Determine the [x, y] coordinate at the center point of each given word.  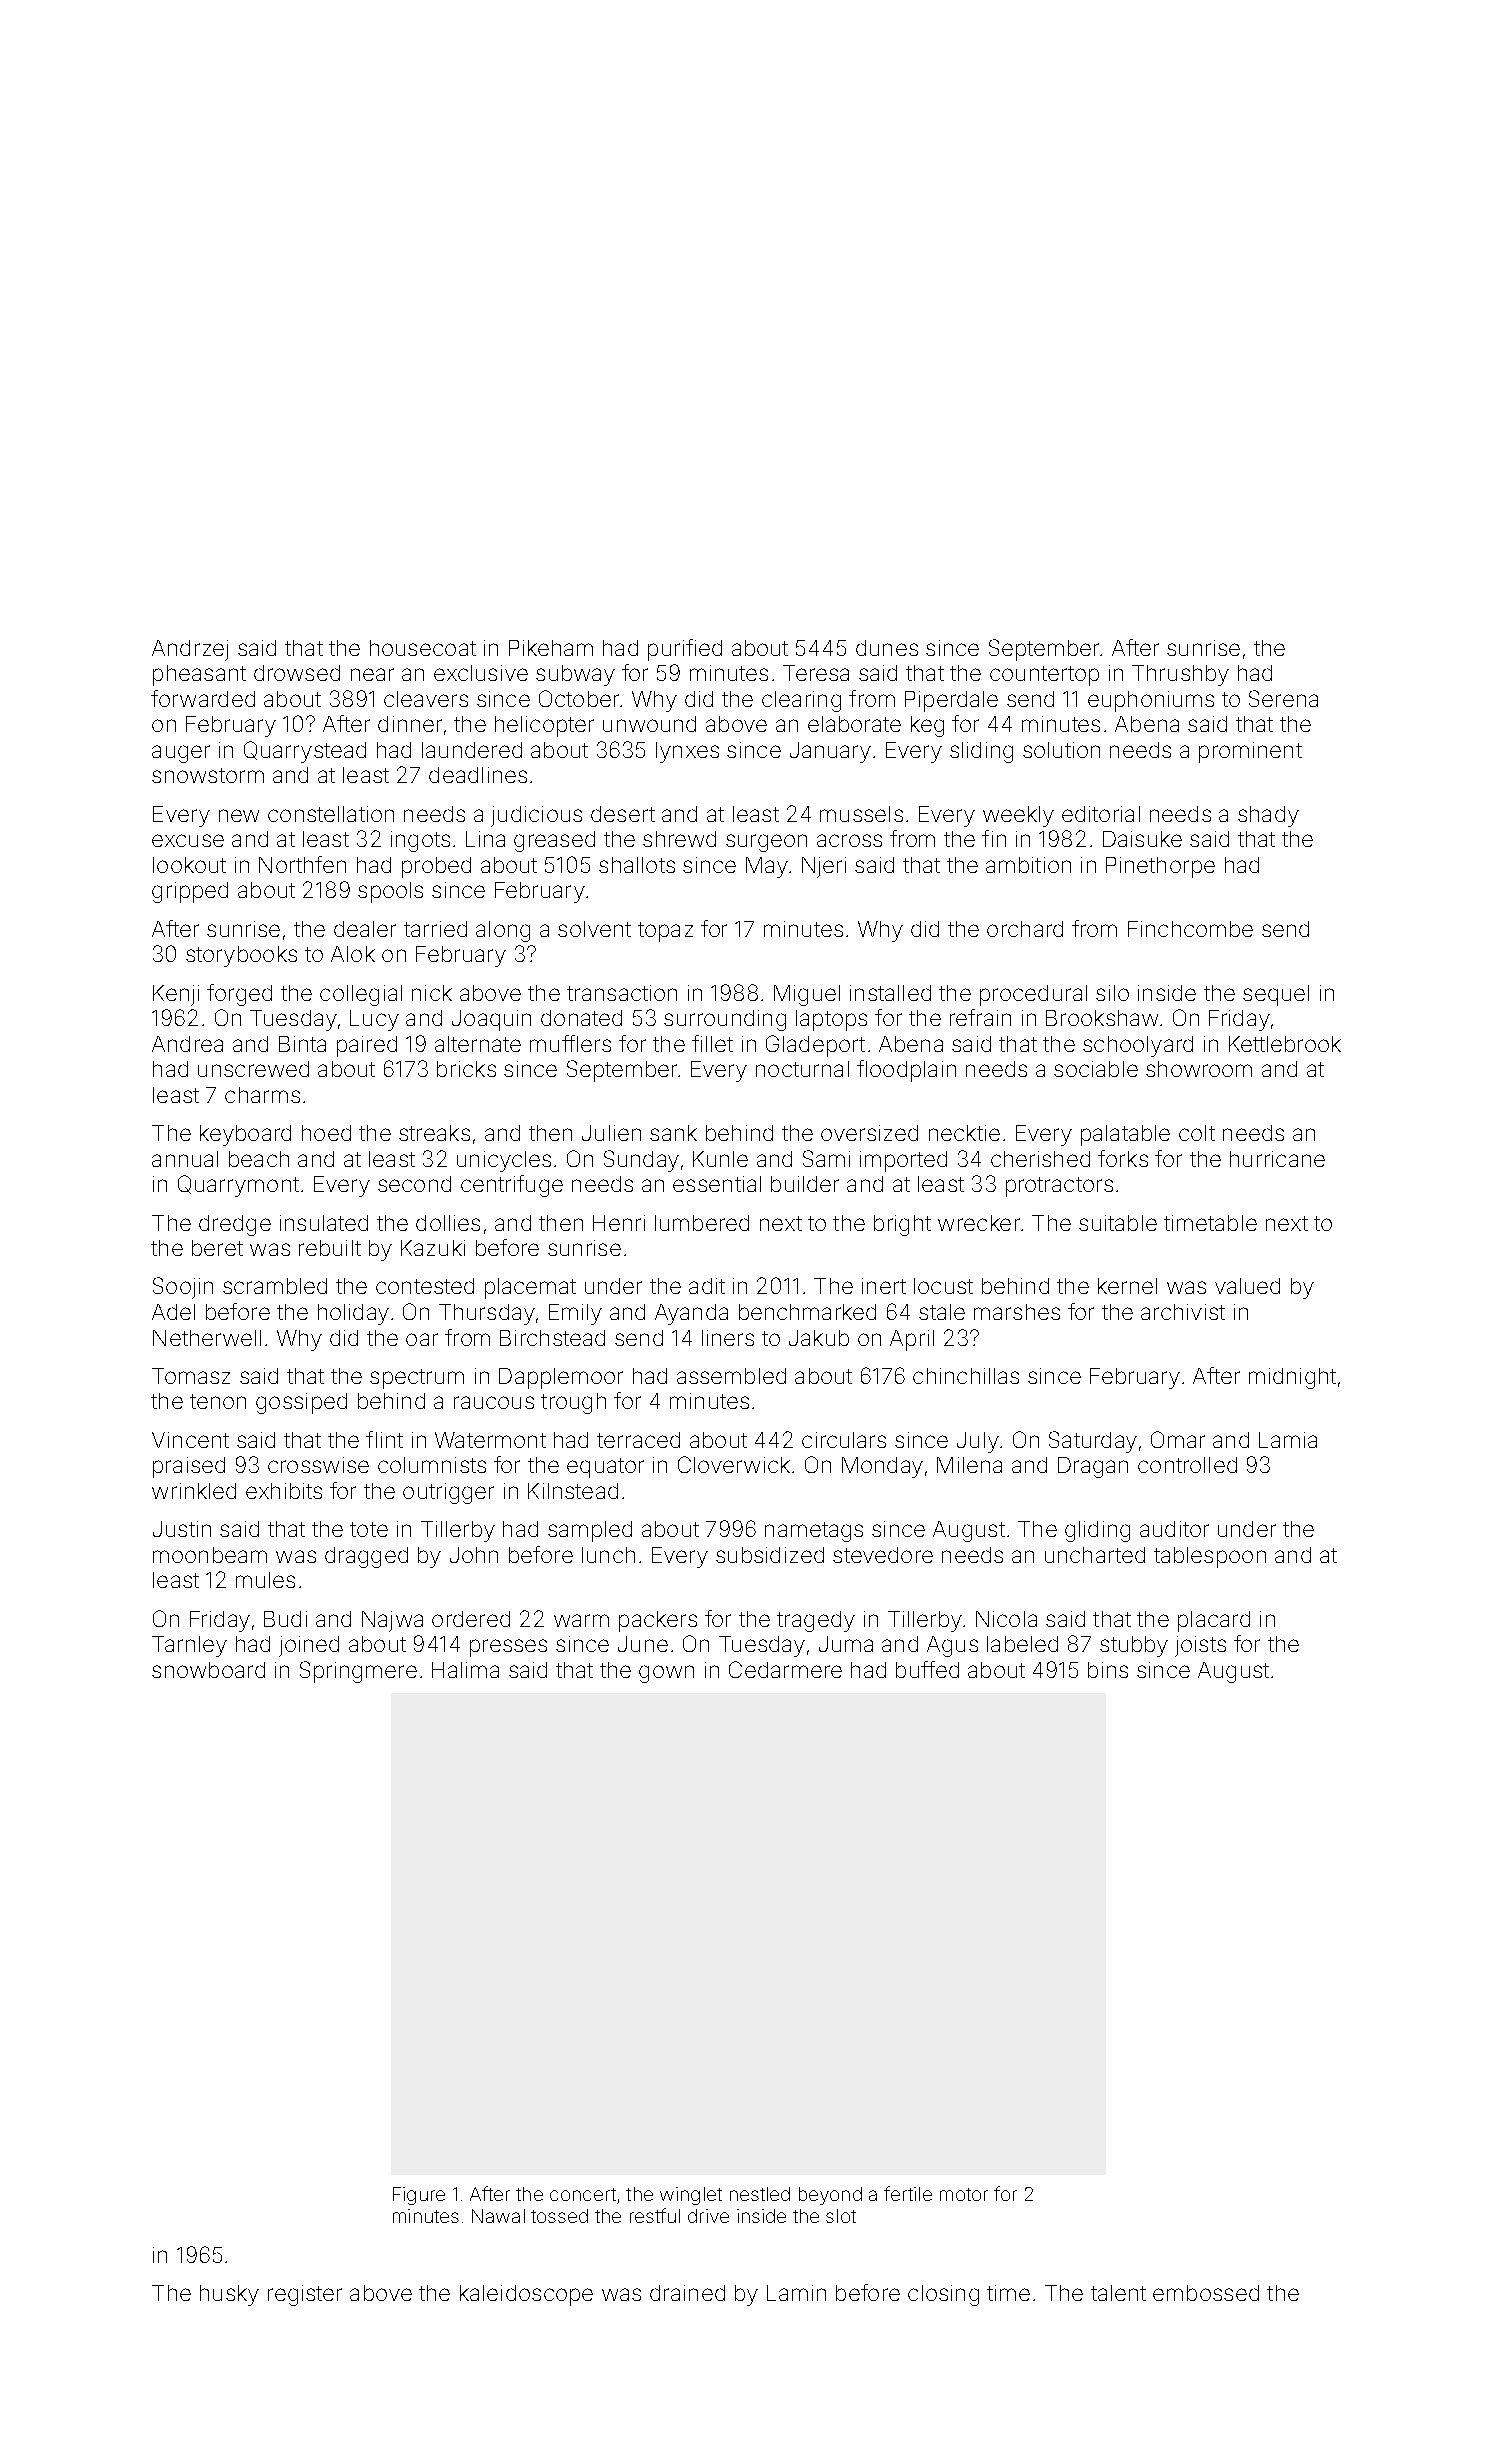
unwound [649, 724]
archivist [1183, 1312]
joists [1200, 1646]
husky [229, 2295]
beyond [830, 2196]
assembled [731, 1376]
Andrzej [190, 650]
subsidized [770, 1555]
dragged [366, 1557]
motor [964, 2194]
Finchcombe [1190, 929]
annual [185, 1159]
